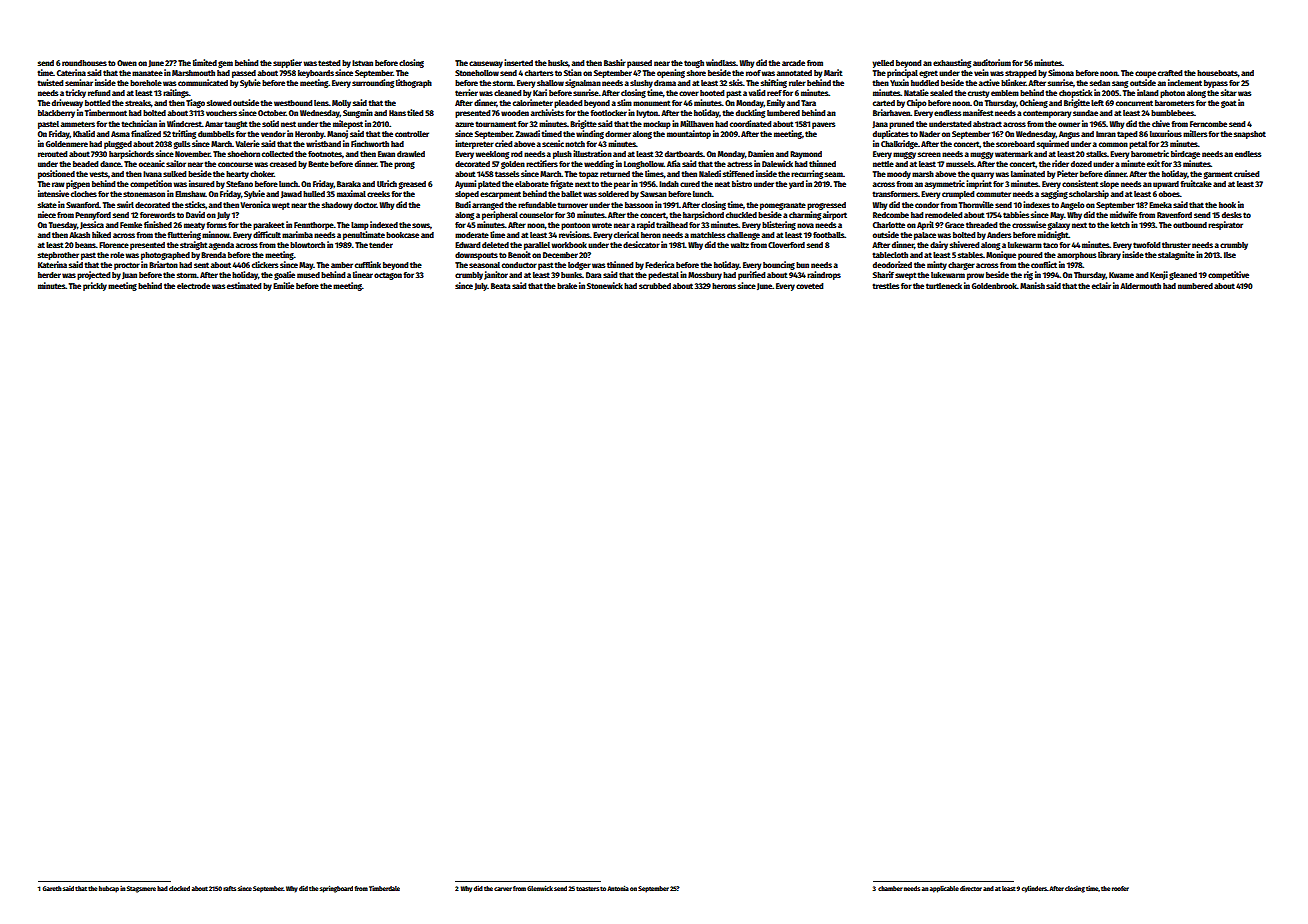 Image resolution: width=1308 pixels, height=924 pixels. Describe the element at coordinates (283, 285) in the document. I see `Emilie` at that location.
